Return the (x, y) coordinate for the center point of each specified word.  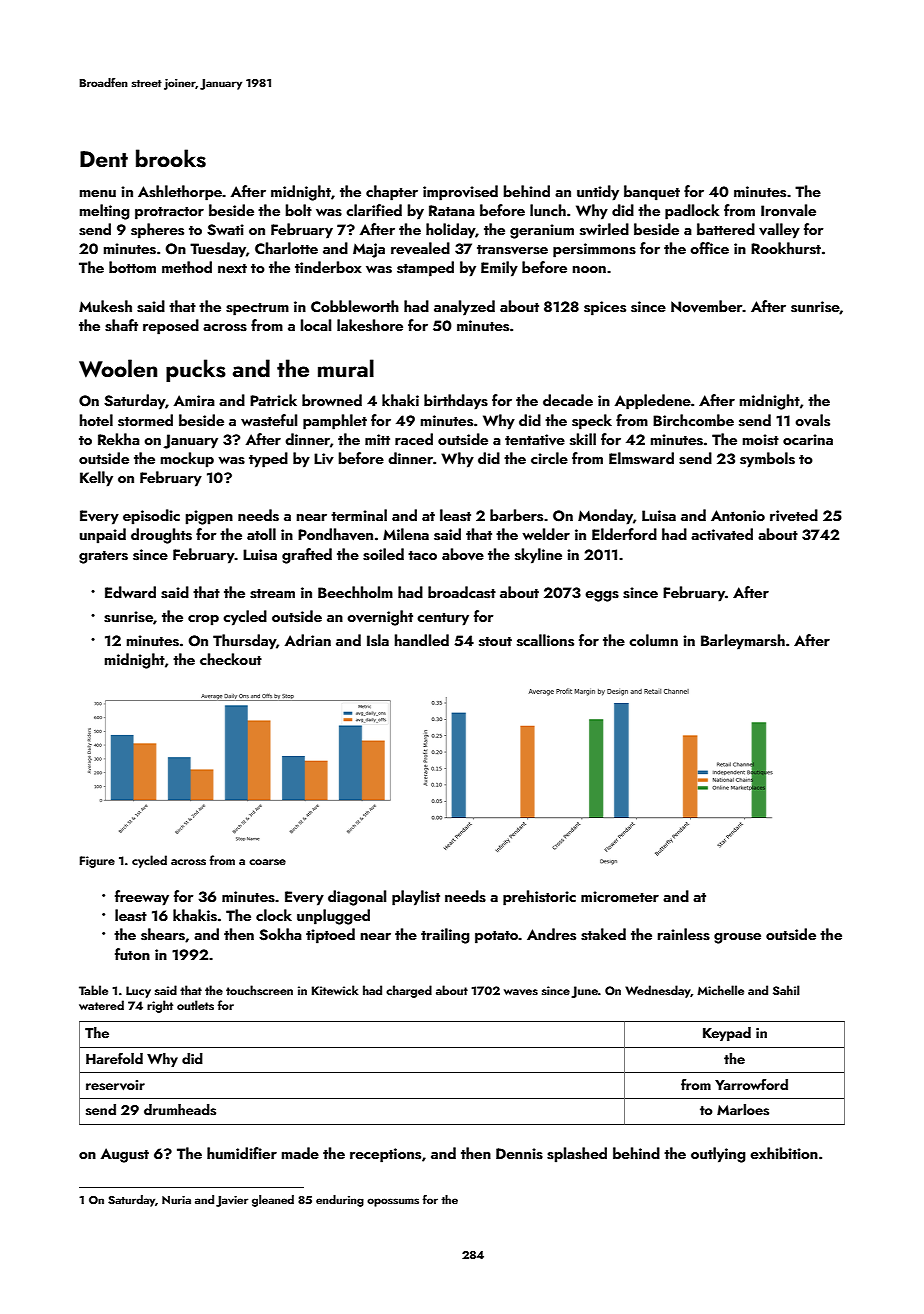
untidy (598, 193)
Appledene (653, 402)
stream (272, 594)
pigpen (209, 517)
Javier (232, 1201)
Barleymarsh (743, 642)
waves (521, 992)
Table (93, 990)
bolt (299, 210)
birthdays (456, 402)
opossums (393, 1202)
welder (546, 534)
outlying (718, 1155)
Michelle (720, 990)
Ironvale (788, 210)
